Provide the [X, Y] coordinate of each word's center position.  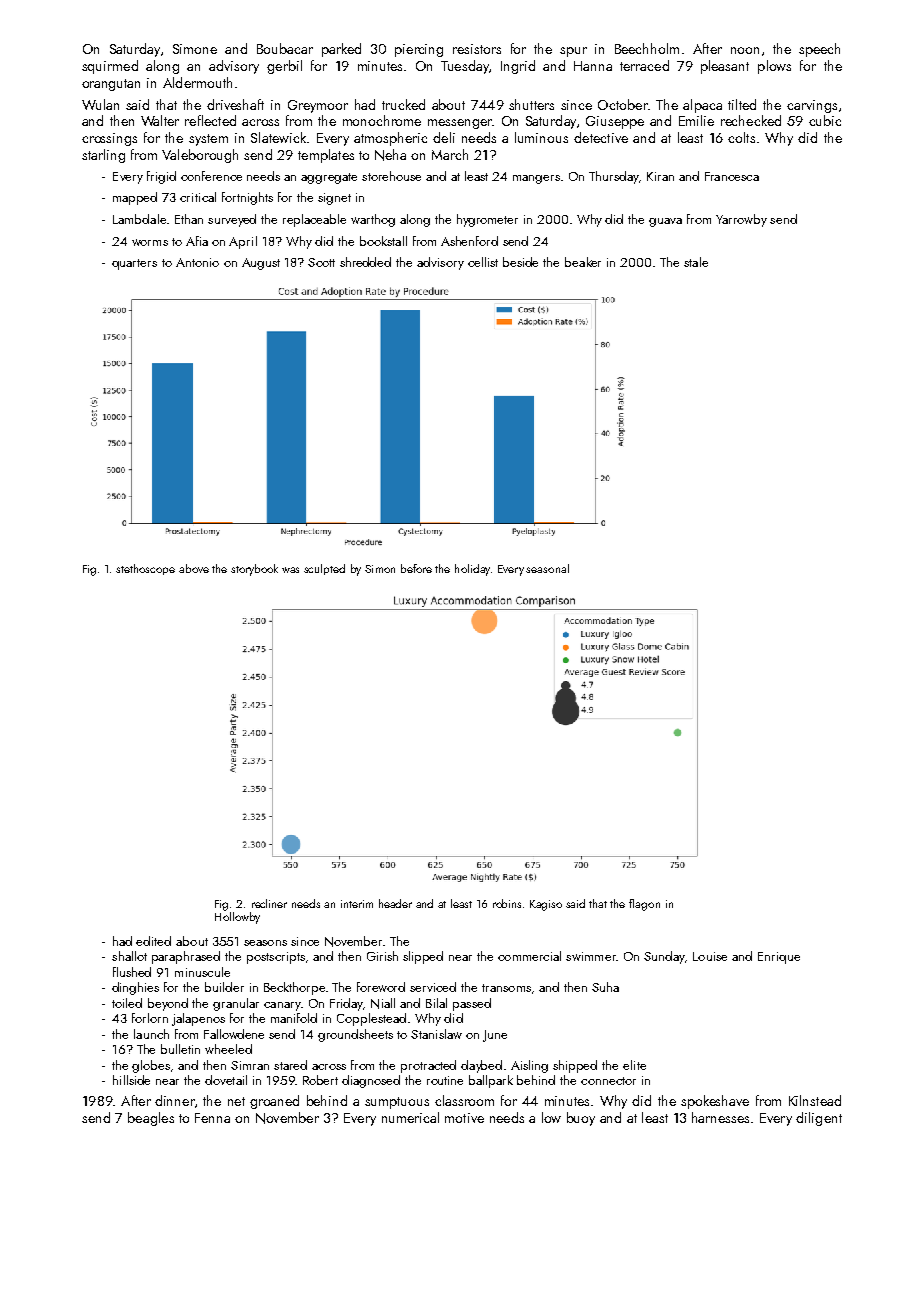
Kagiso [546, 905]
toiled [127, 1003]
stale [696, 262]
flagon [644, 905]
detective [601, 137]
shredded [365, 262]
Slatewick [278, 137]
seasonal [547, 568]
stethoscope [145, 569]
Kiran [660, 176]
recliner [269, 903]
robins [507, 903]
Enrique [779, 958]
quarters [134, 264]
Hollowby [237, 918]
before [416, 568]
